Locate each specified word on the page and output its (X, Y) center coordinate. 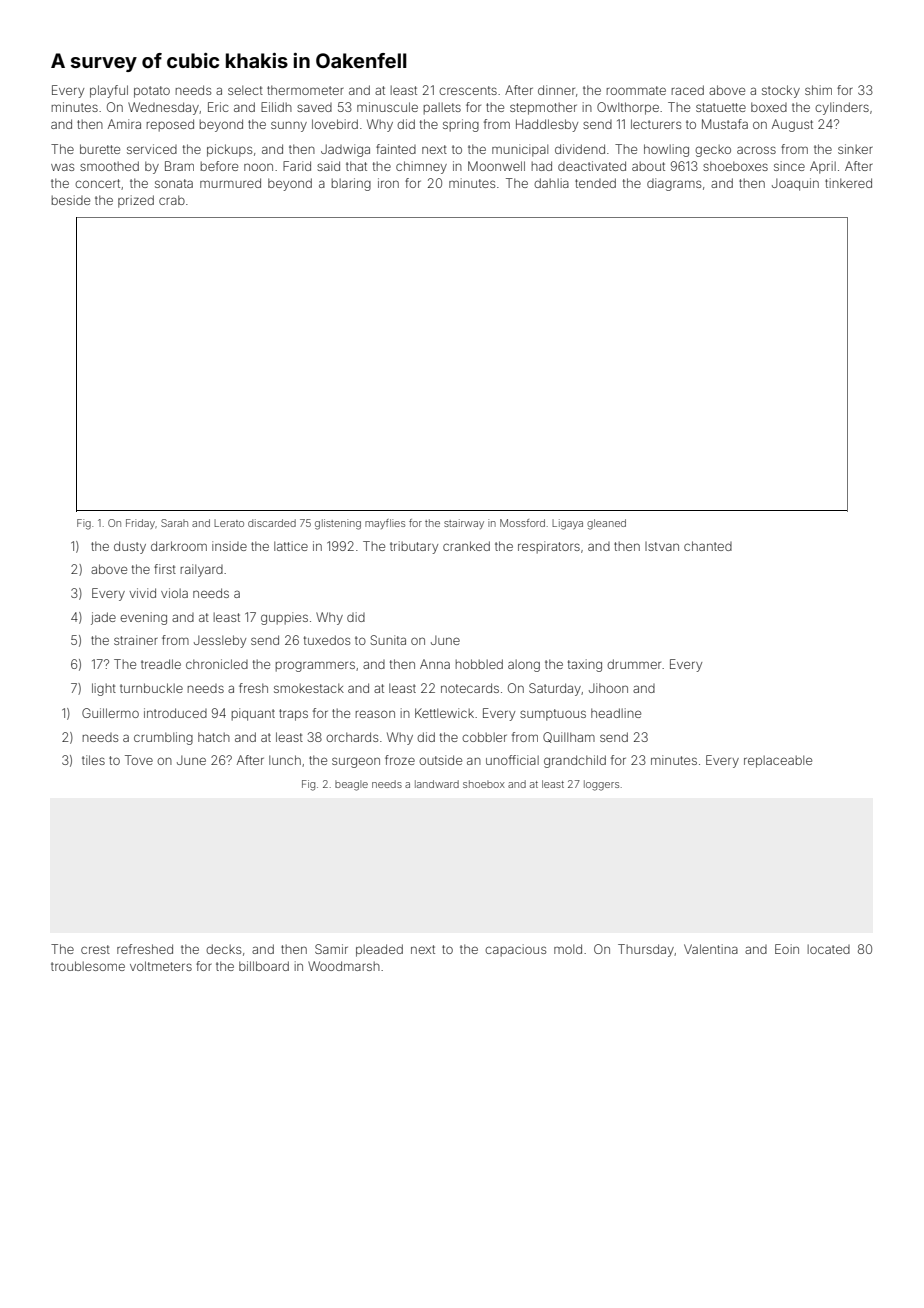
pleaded (379, 950)
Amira (124, 124)
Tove (139, 760)
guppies (284, 618)
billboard (264, 966)
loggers (601, 785)
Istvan (662, 546)
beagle (351, 785)
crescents (468, 90)
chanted (708, 546)
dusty (130, 547)
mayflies (385, 524)
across (756, 150)
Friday (140, 524)
